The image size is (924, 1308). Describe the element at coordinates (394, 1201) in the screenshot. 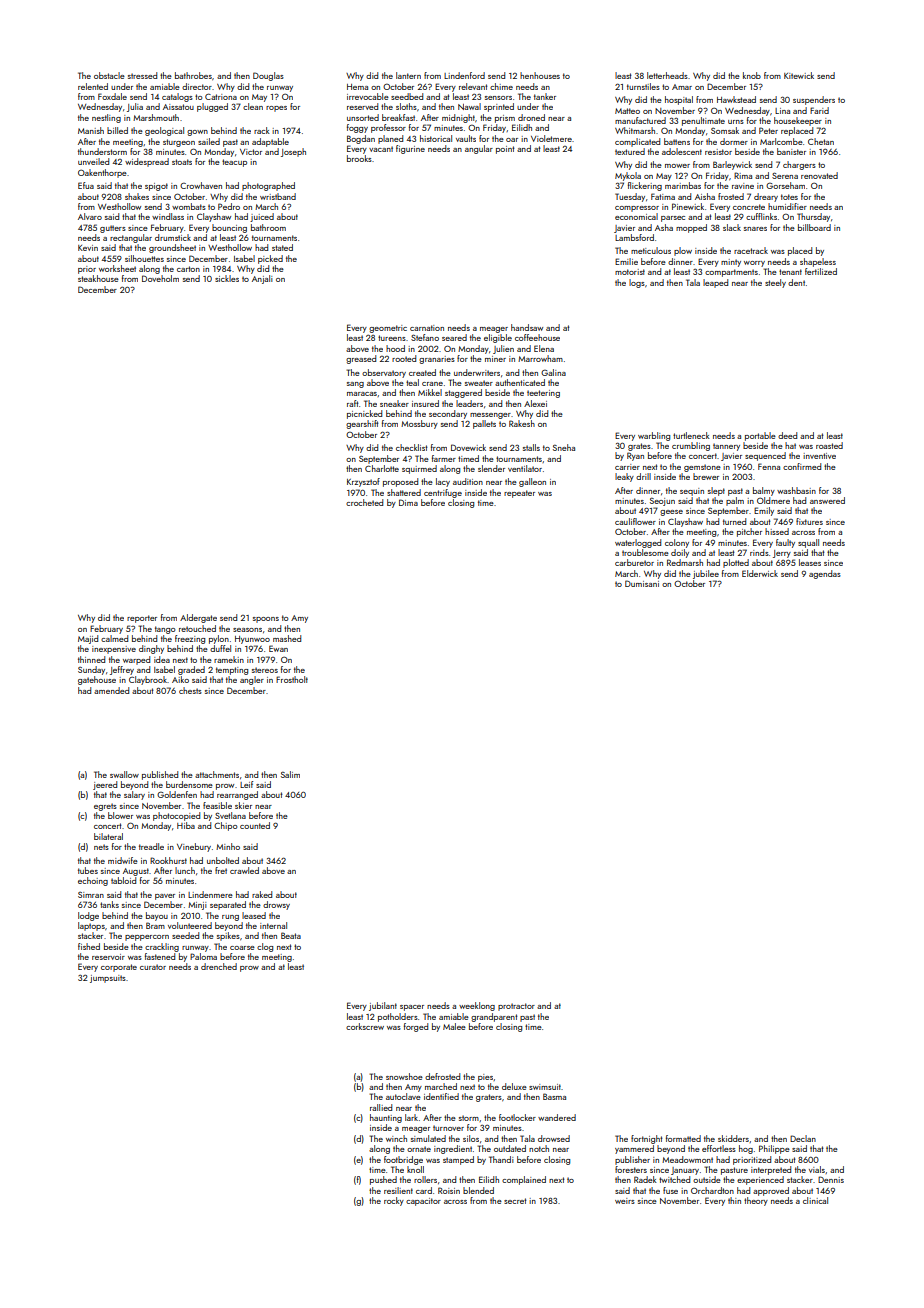

I see `rocky` at that location.
